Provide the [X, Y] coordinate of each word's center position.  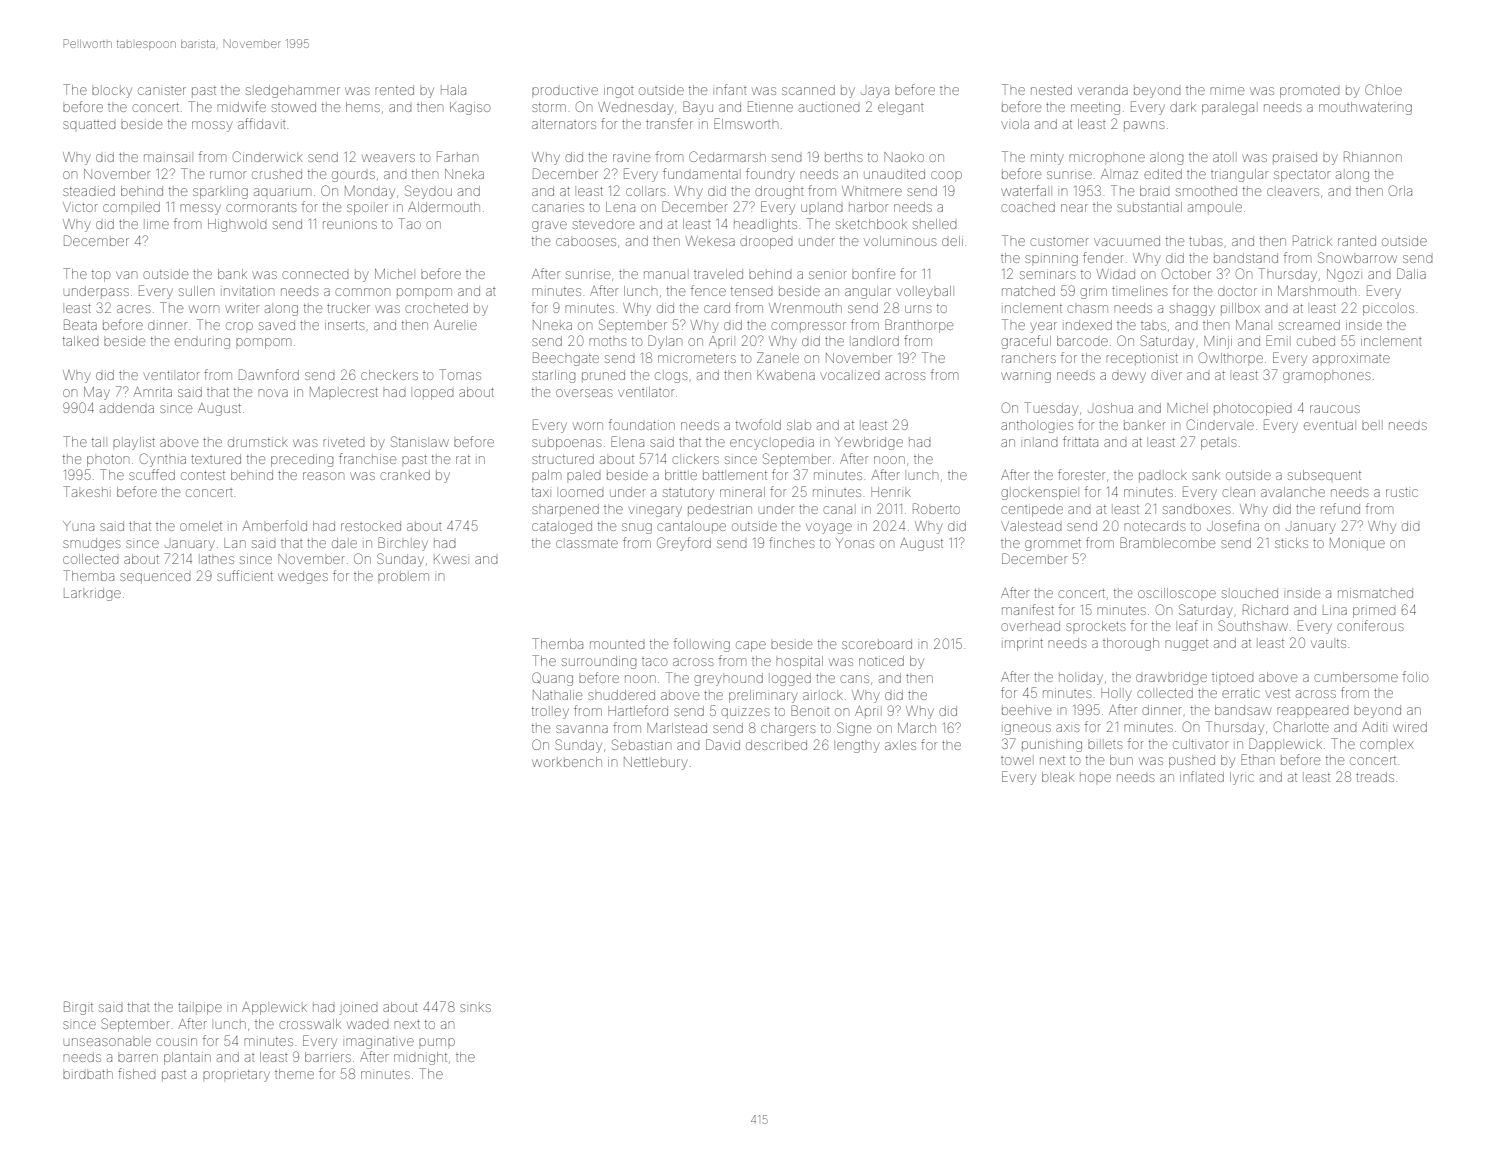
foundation [642, 424]
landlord [875, 341]
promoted [1310, 92]
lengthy [858, 747]
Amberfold [274, 525]
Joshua [1110, 408]
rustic [1402, 492]
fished [137, 1073]
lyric [1242, 778]
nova [273, 393]
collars [645, 191]
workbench [567, 762]
